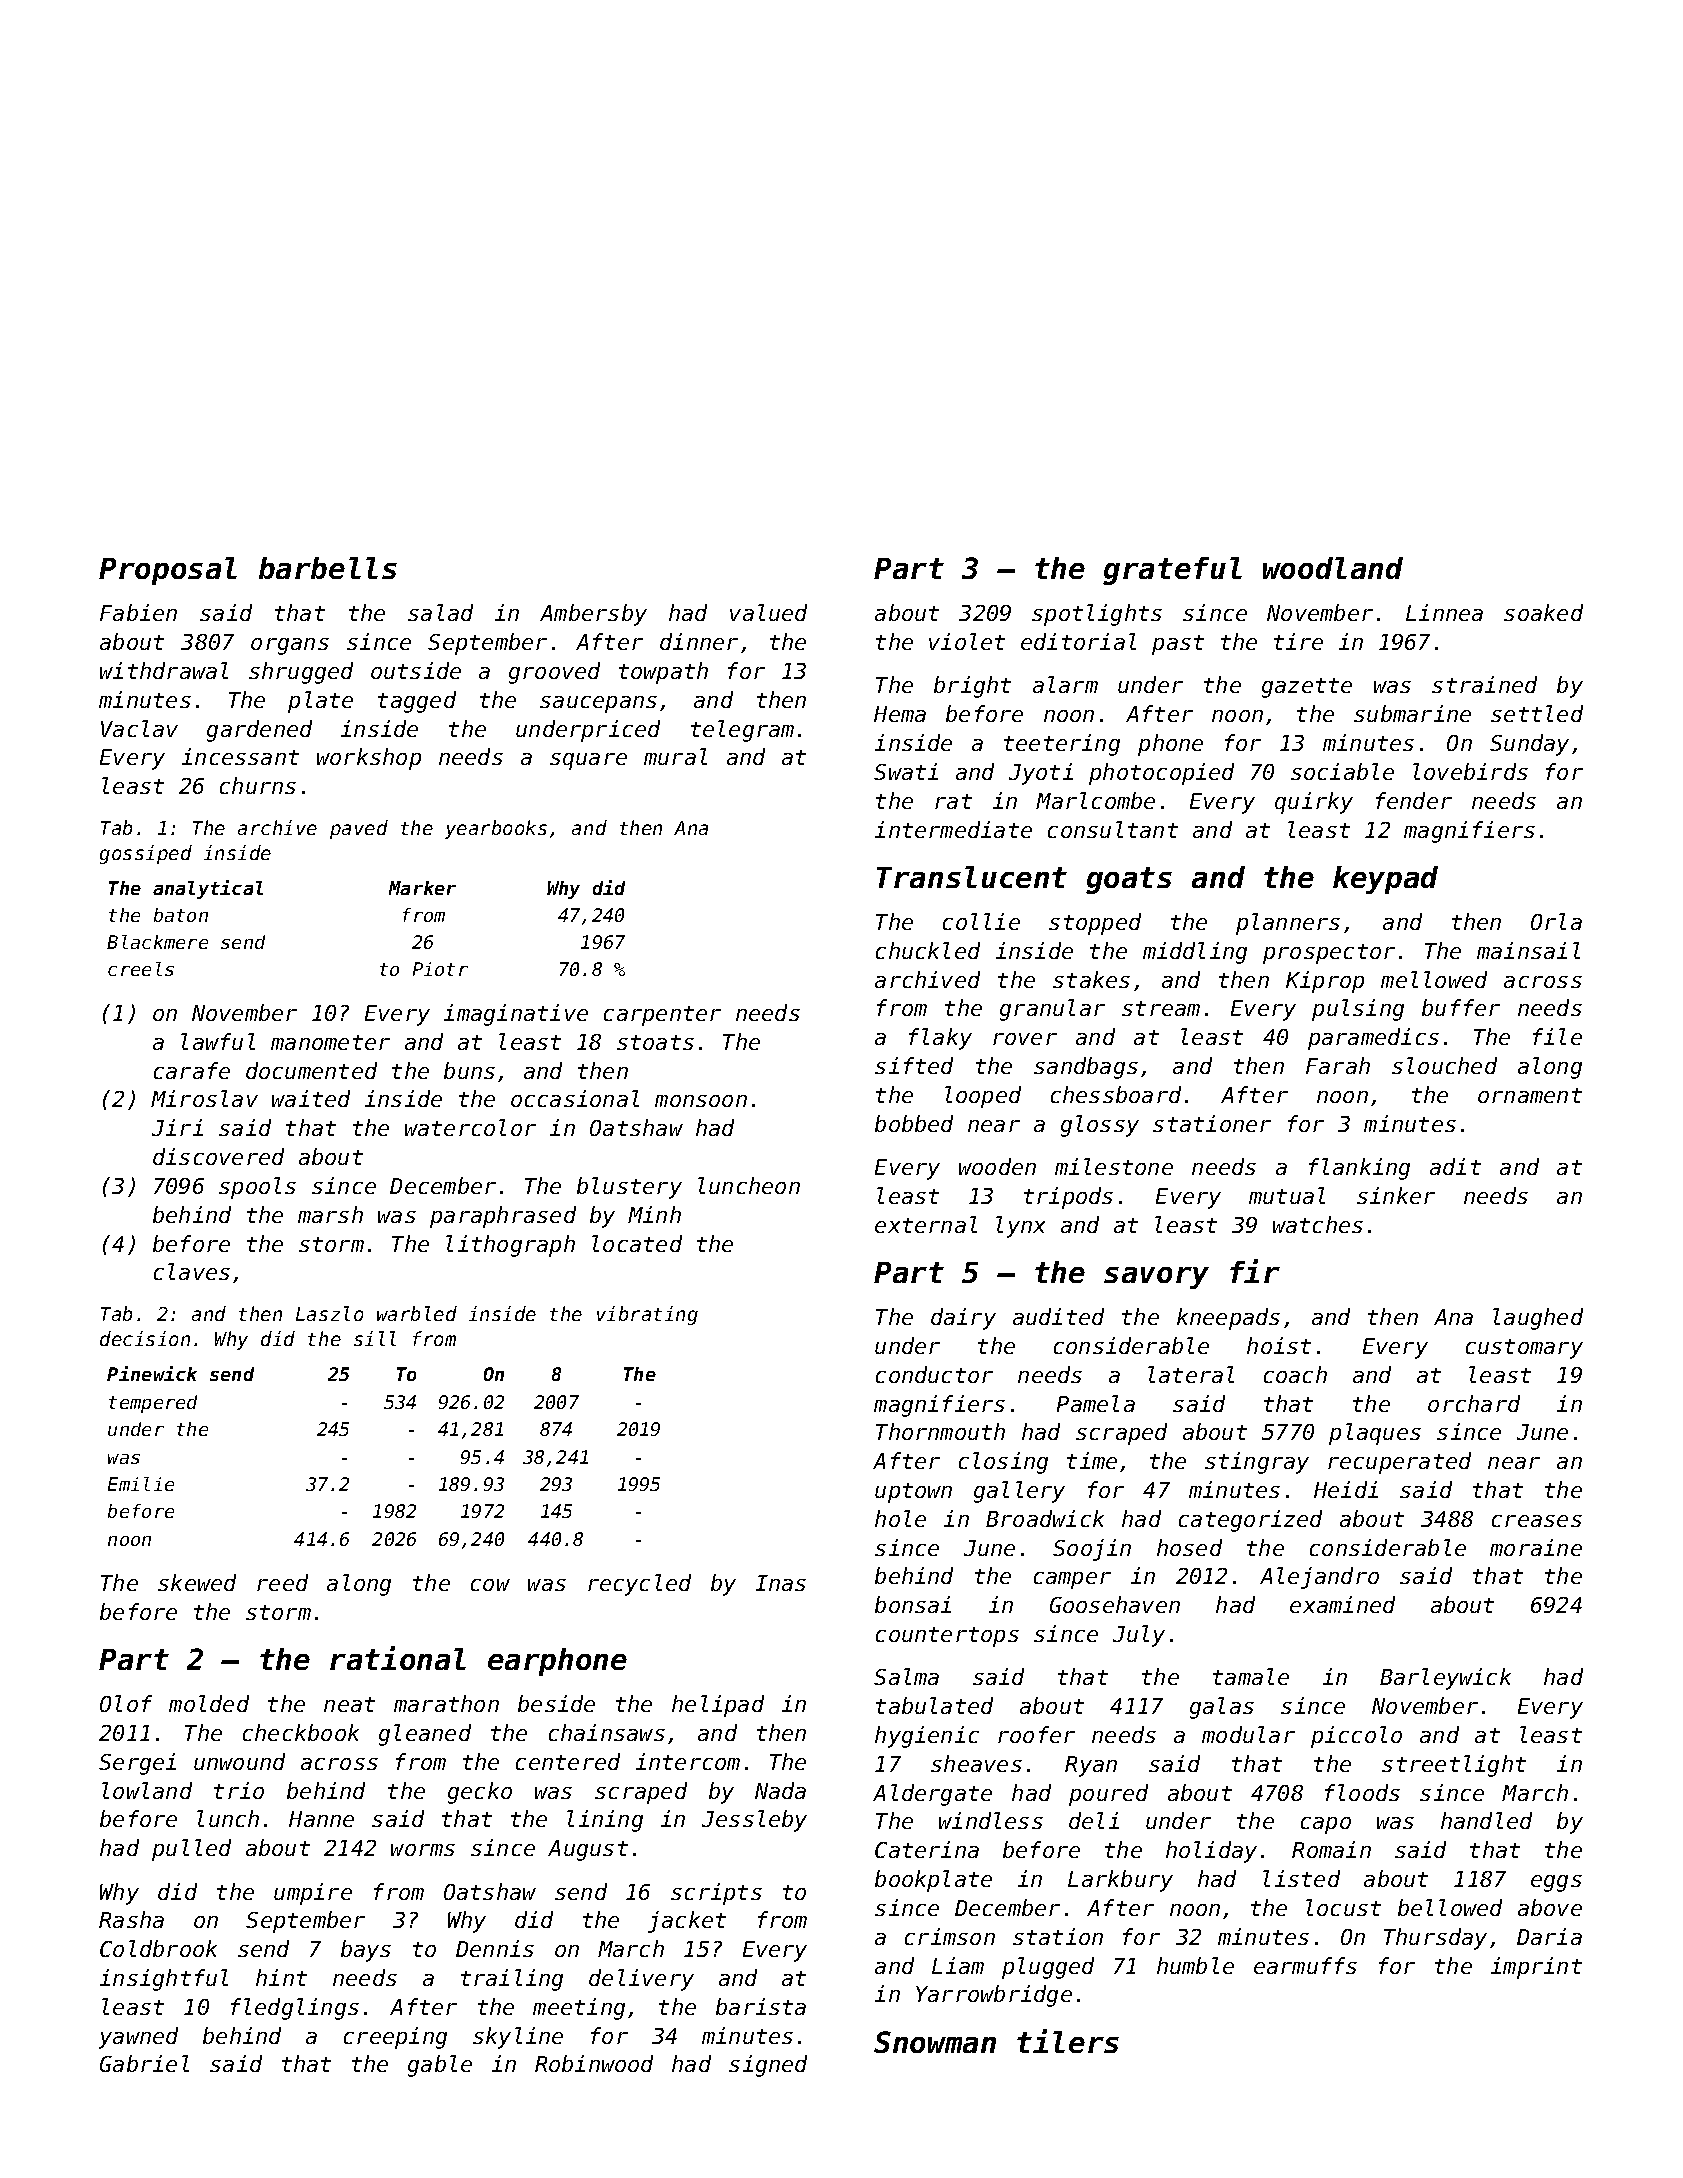 The width and height of the document is (1683, 2178). I want to click on reed, so click(282, 1582).
